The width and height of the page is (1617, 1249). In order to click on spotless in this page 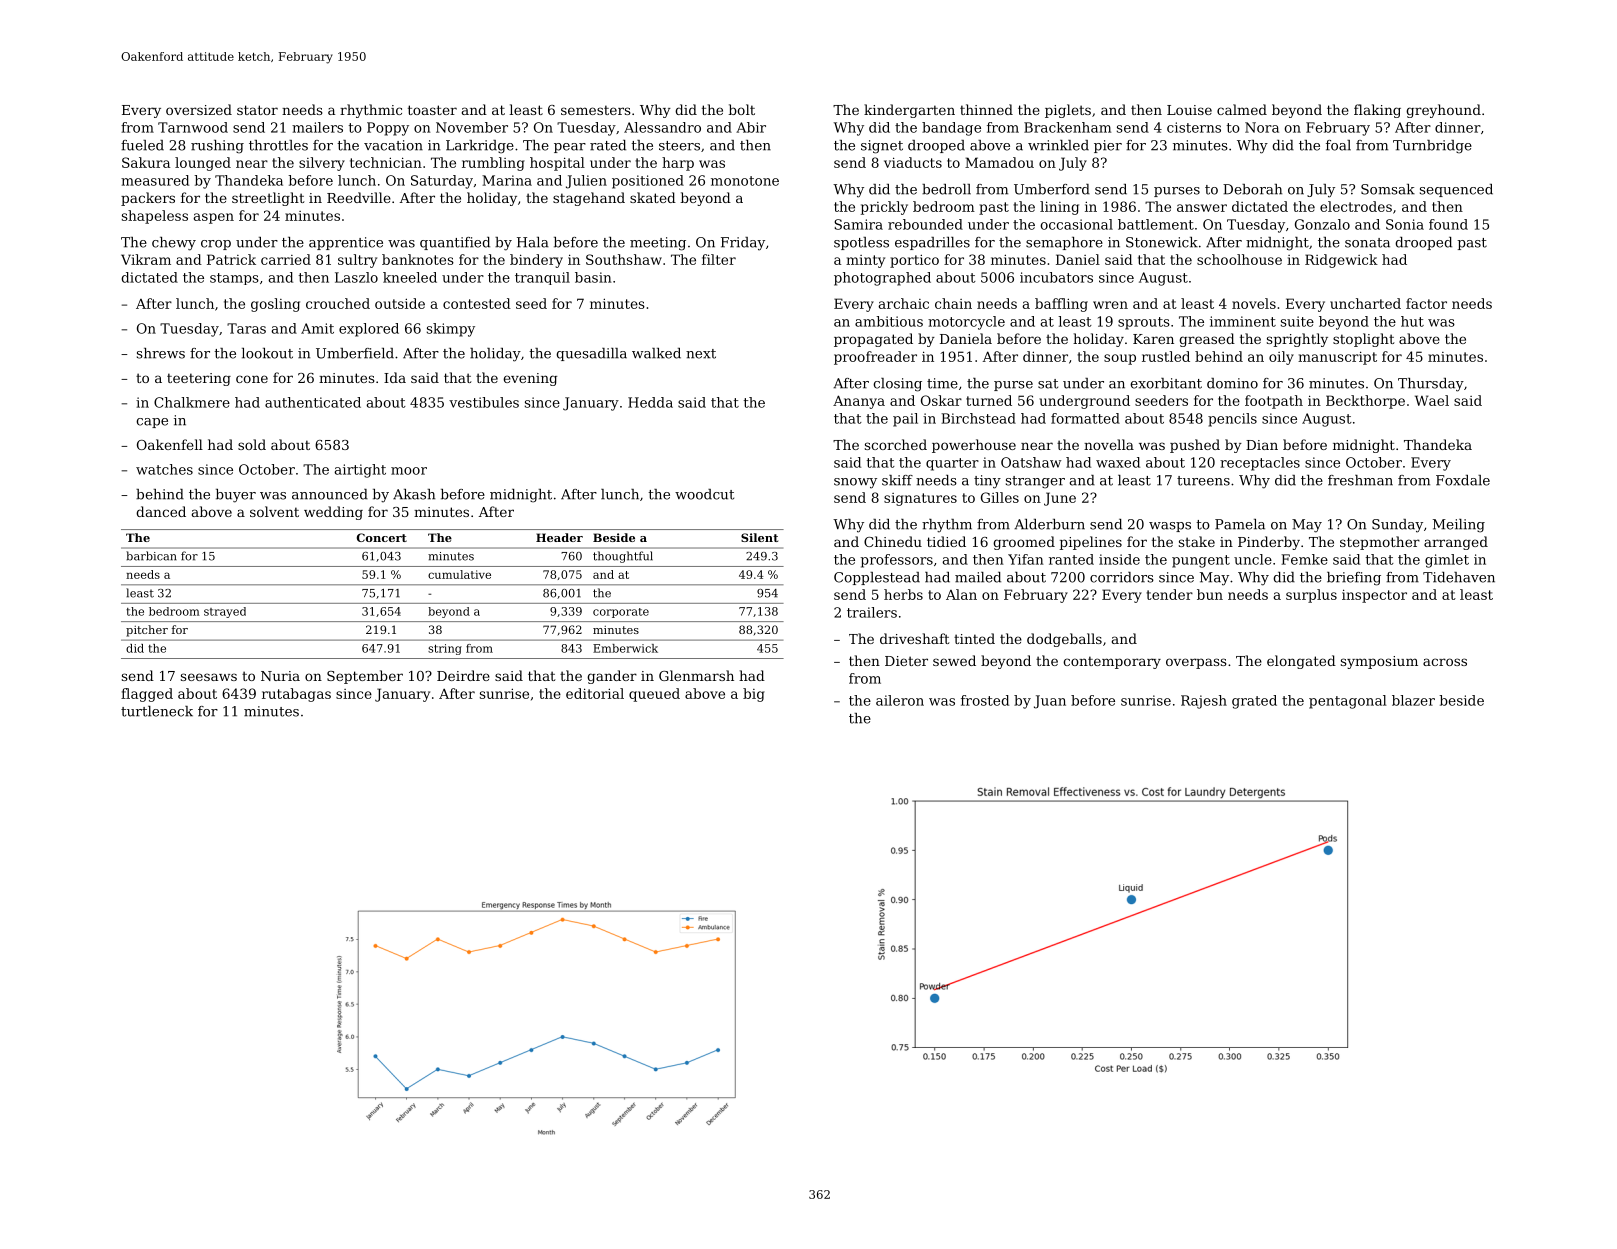, I will do `click(861, 243)`.
